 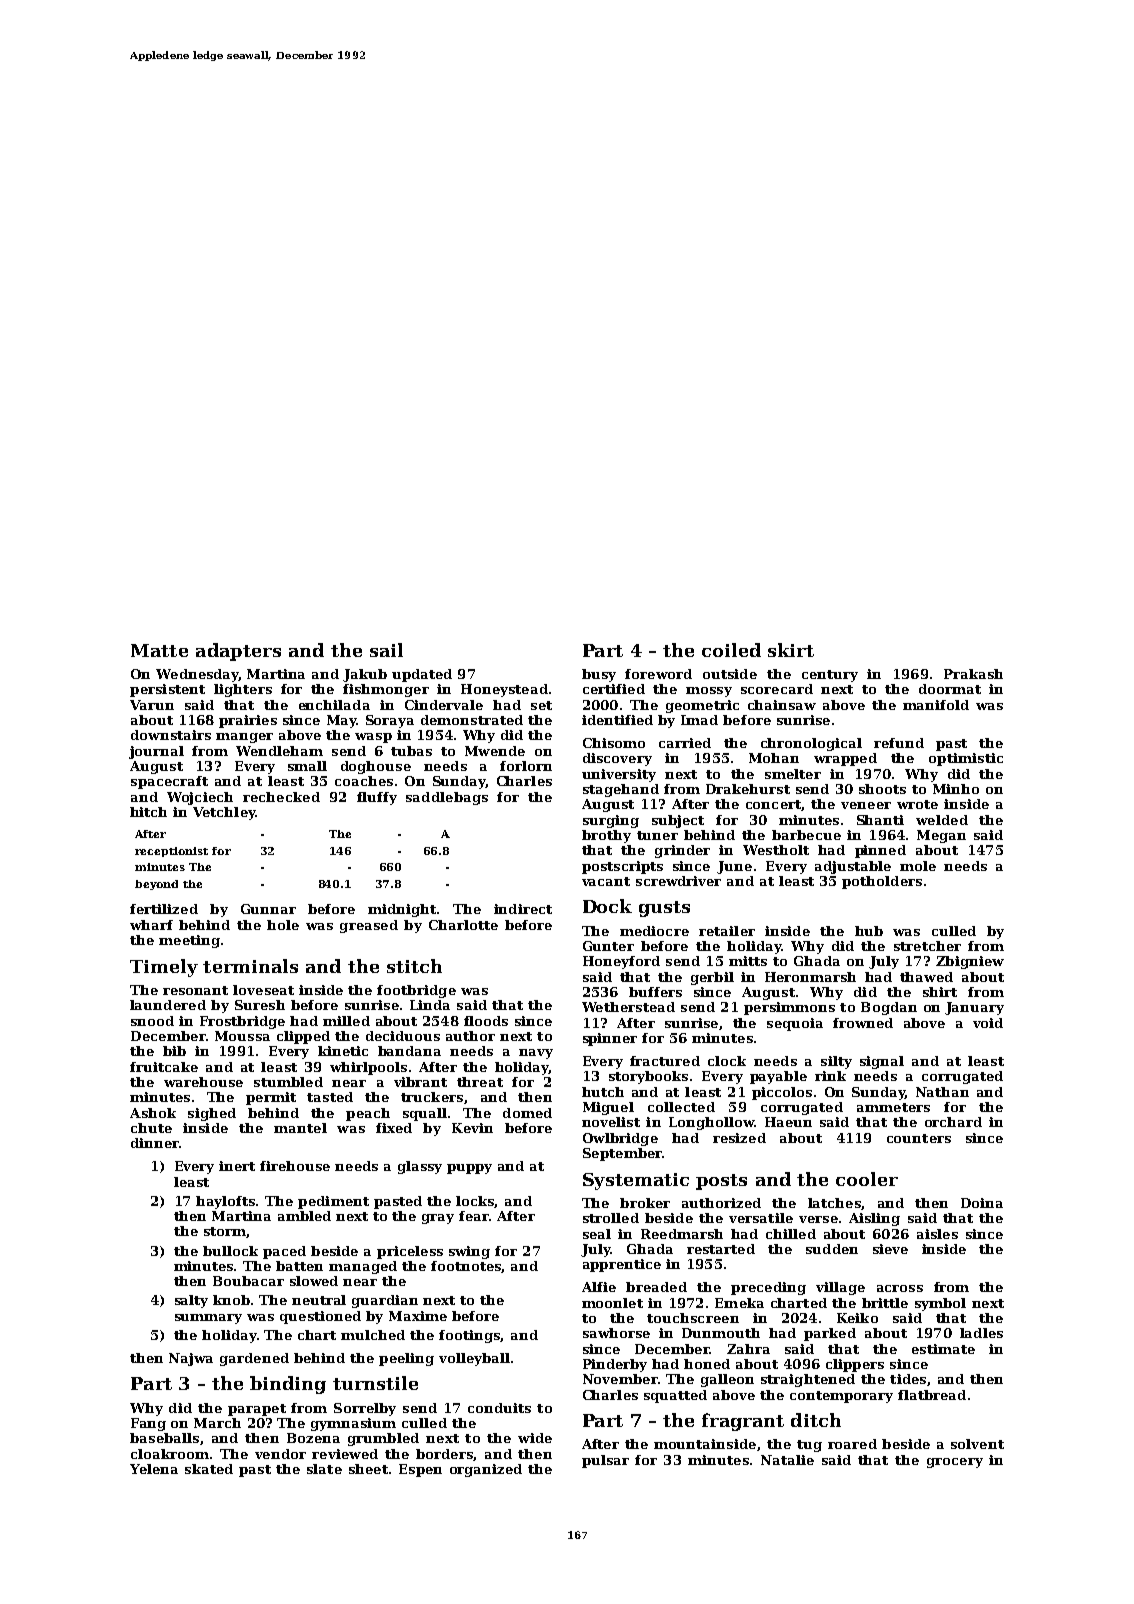 I want to click on thawed, so click(x=926, y=977).
